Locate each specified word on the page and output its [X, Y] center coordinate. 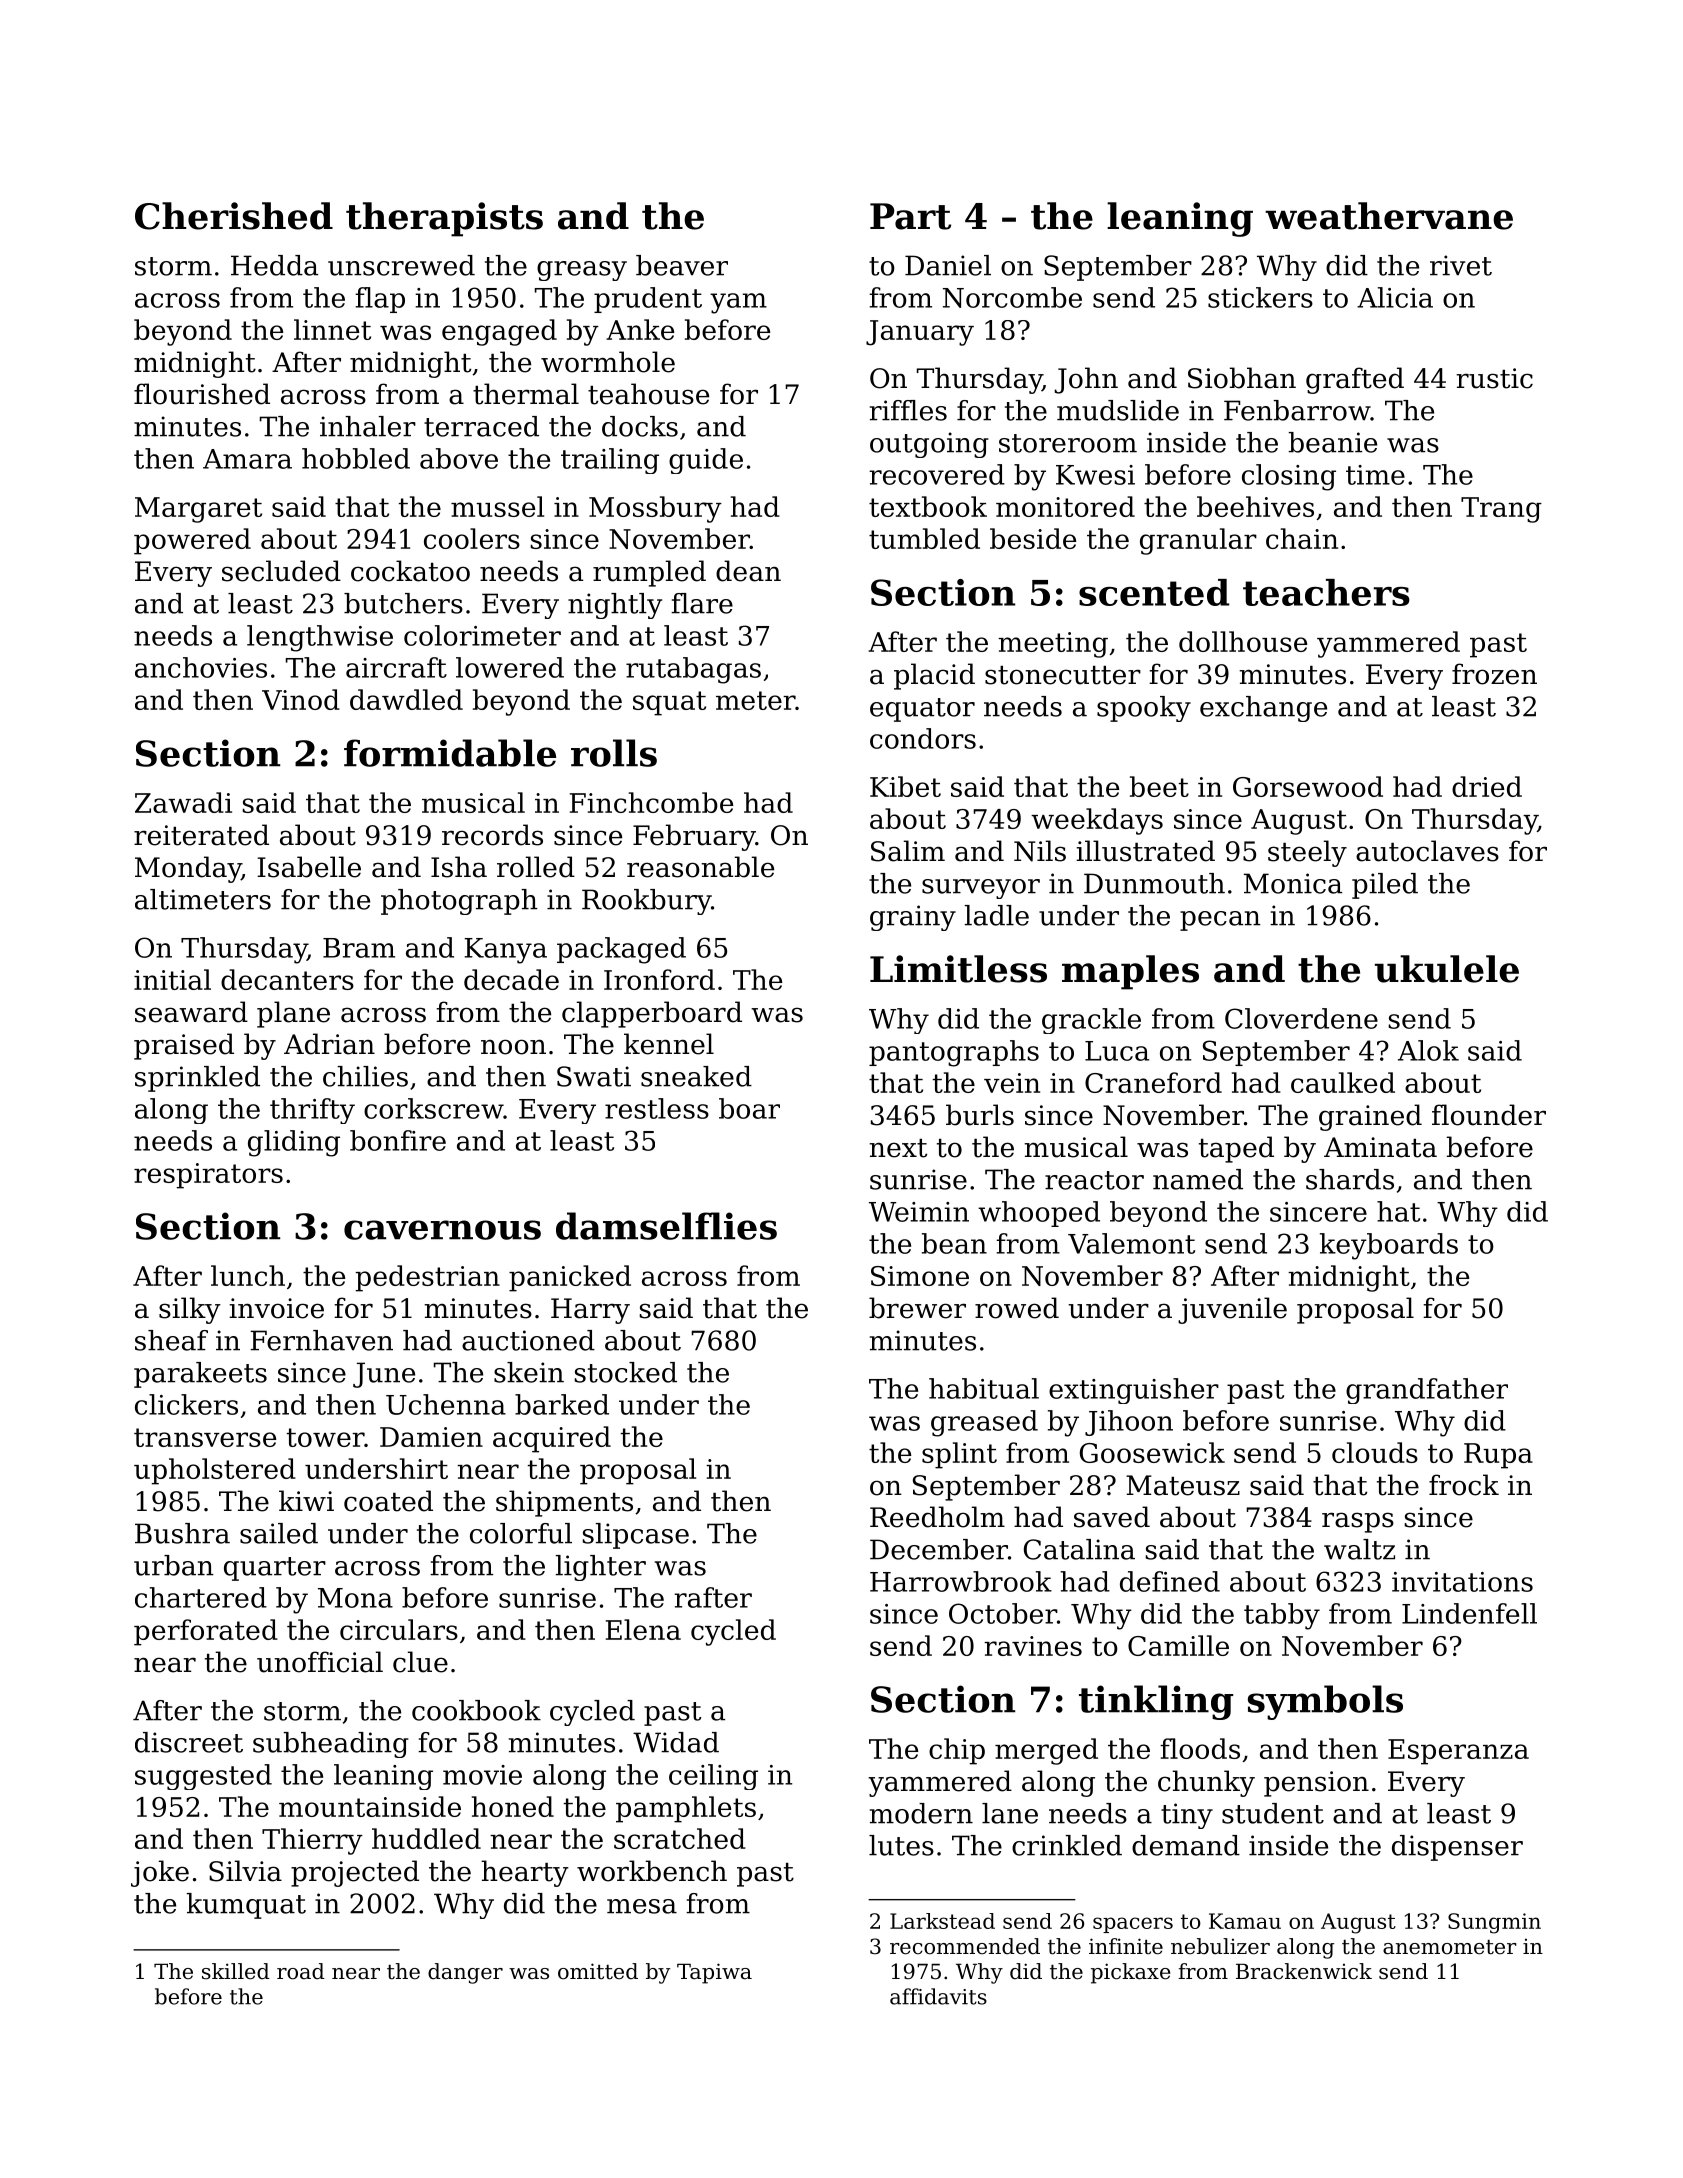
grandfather [1427, 1391]
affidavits [938, 1996]
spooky [1144, 709]
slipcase [635, 1536]
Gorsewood [1308, 786]
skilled [236, 1971]
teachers [1326, 592]
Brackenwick [1304, 1971]
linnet [332, 329]
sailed [279, 1533]
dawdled [406, 699]
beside [1033, 538]
